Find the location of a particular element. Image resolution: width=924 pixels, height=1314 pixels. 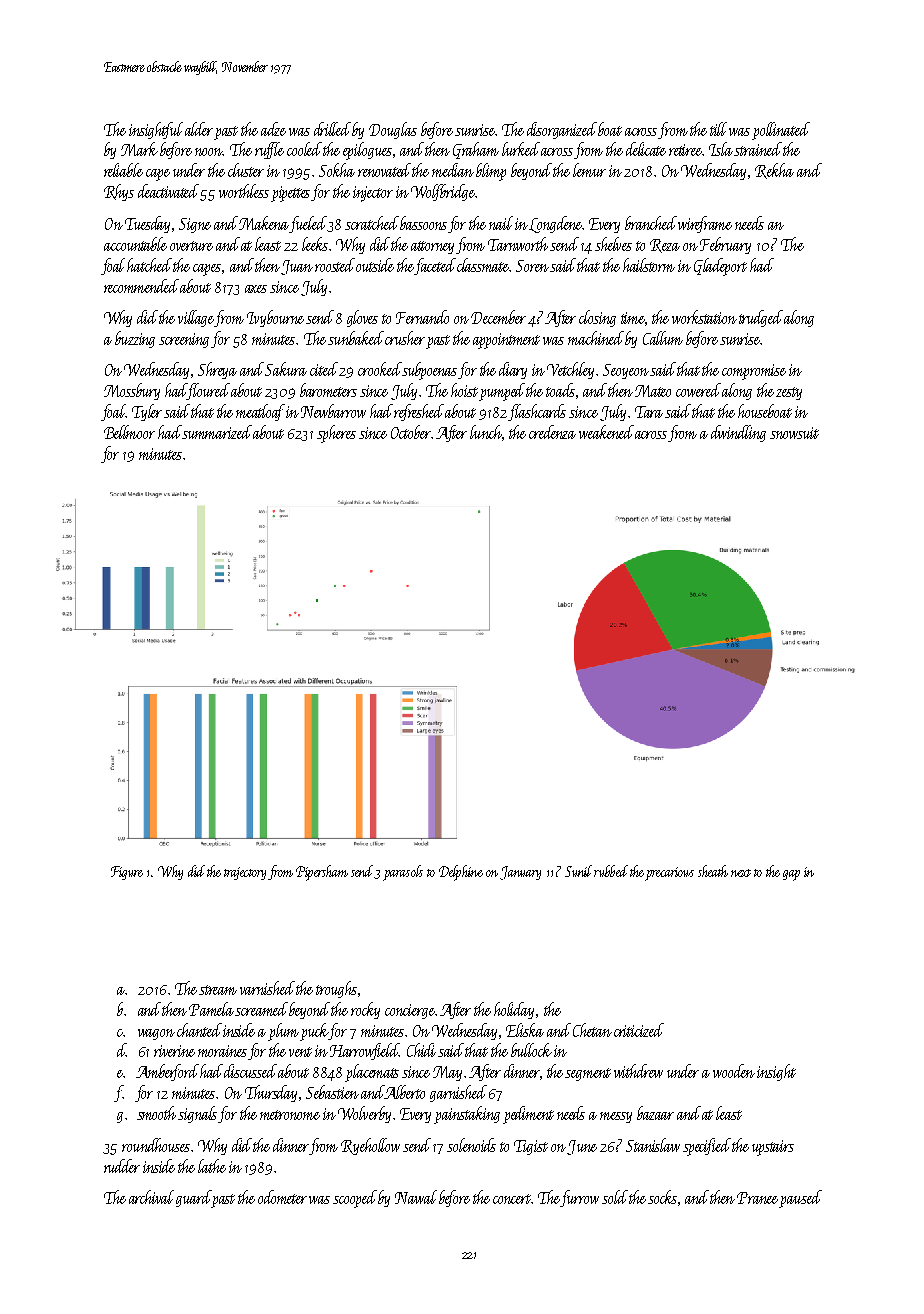

paused is located at coordinates (800, 1199).
